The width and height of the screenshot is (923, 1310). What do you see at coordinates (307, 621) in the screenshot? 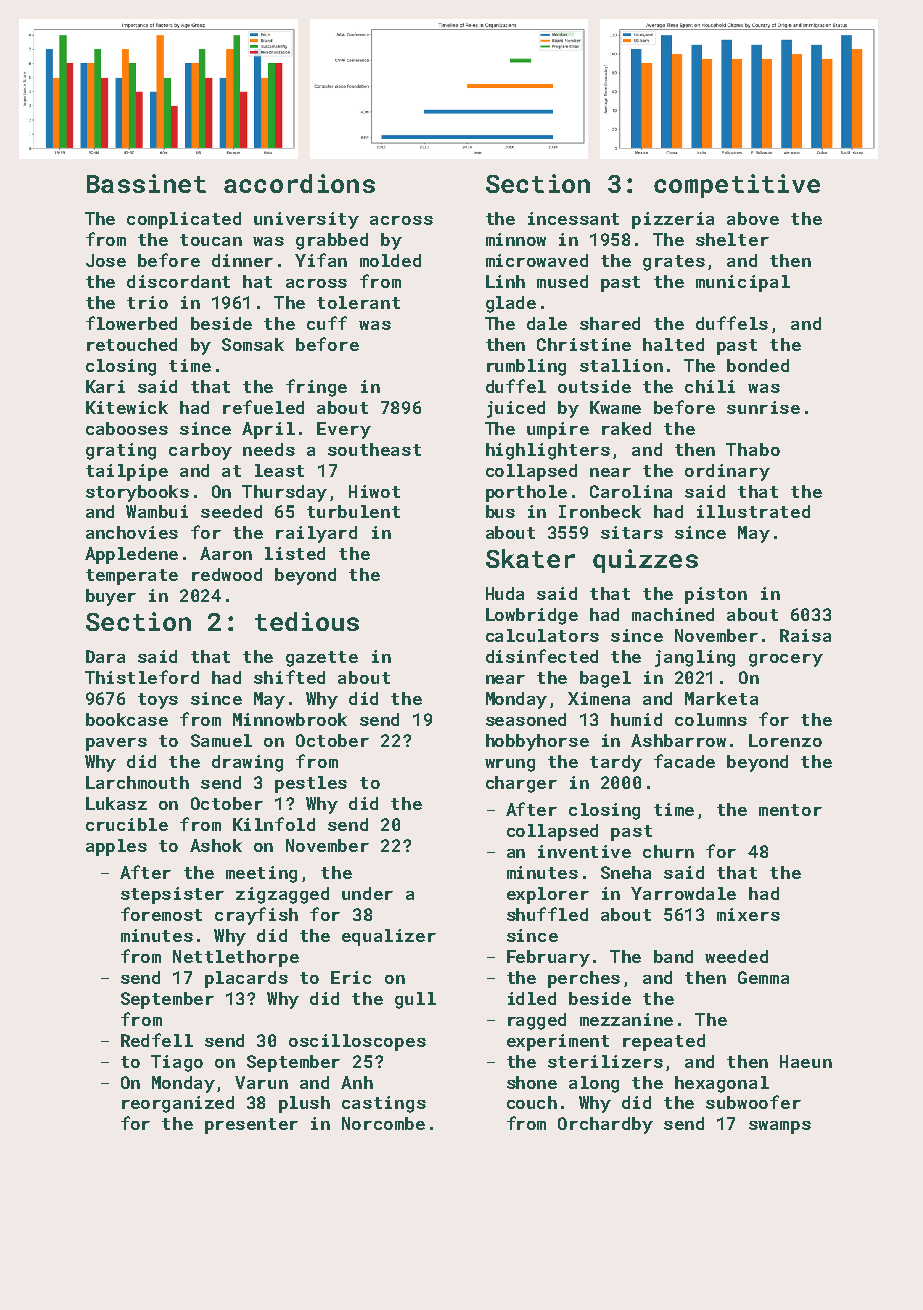
I see `tedious` at bounding box center [307, 621].
